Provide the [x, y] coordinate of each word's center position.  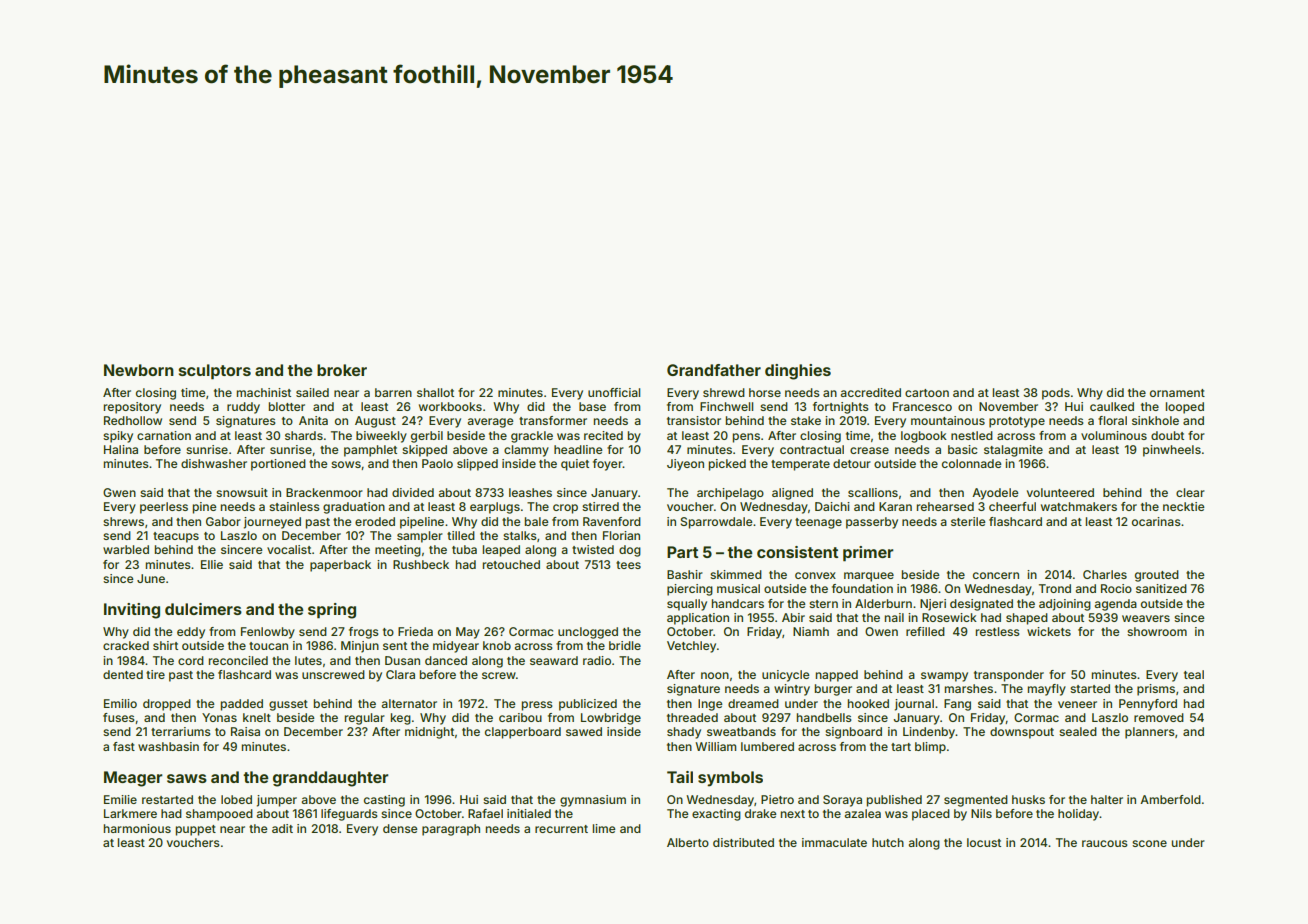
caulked [1112, 406]
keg [401, 719]
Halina [121, 449]
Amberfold [1170, 799]
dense [400, 828]
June [151, 578]
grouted [1157, 576]
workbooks [450, 406]
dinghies [798, 372]
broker [342, 370]
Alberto [688, 842]
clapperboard [523, 733]
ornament [1177, 393]
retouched [511, 564]
